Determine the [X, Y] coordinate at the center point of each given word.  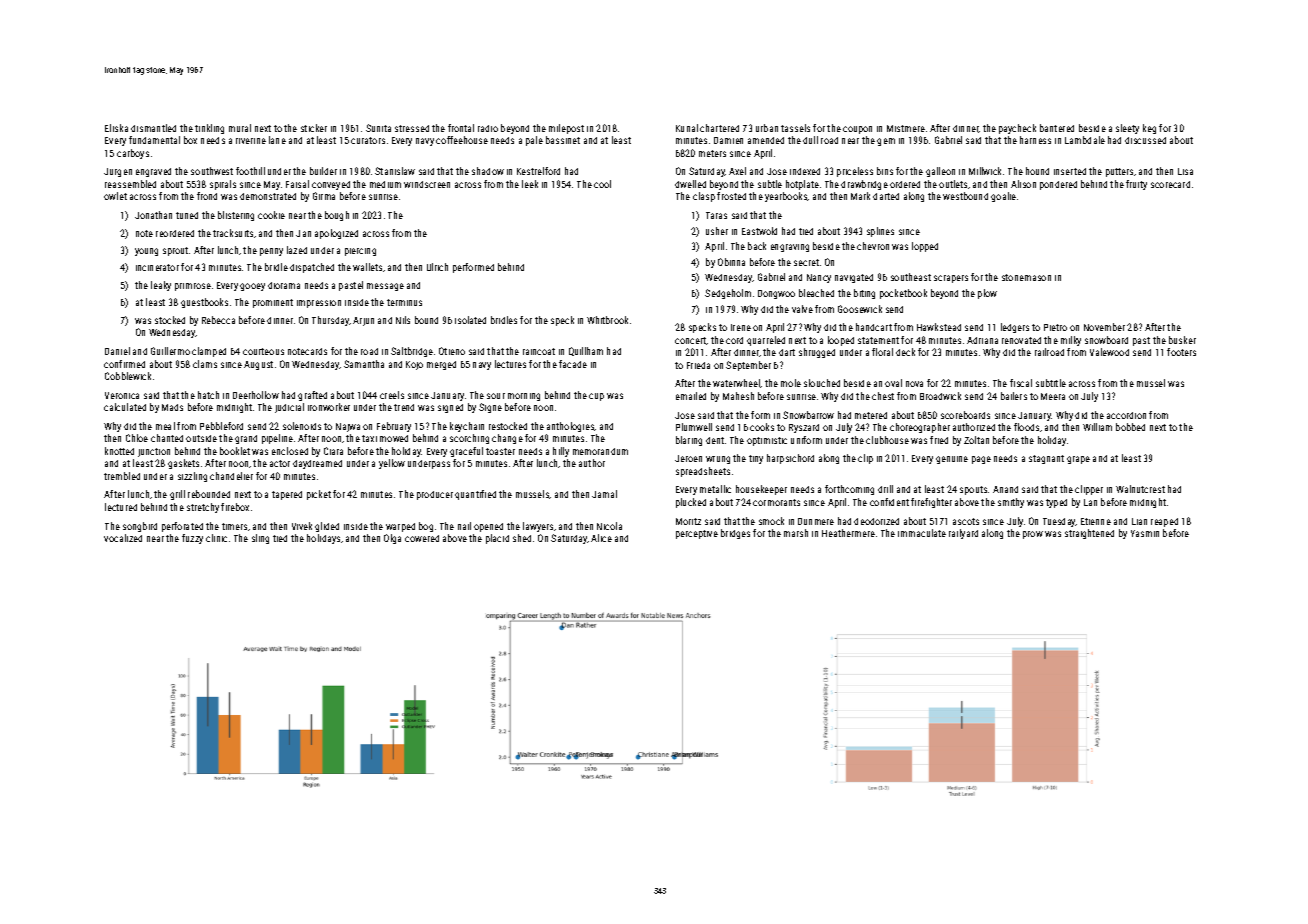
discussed [1145, 140]
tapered [287, 495]
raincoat [539, 351]
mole [791, 383]
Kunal [687, 128]
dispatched [312, 268]
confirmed [124, 364]
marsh [796, 533]
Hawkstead [939, 327]
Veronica [122, 395]
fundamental [154, 140]
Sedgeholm [728, 294]
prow [1033, 535]
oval [893, 383]
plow [987, 294]
